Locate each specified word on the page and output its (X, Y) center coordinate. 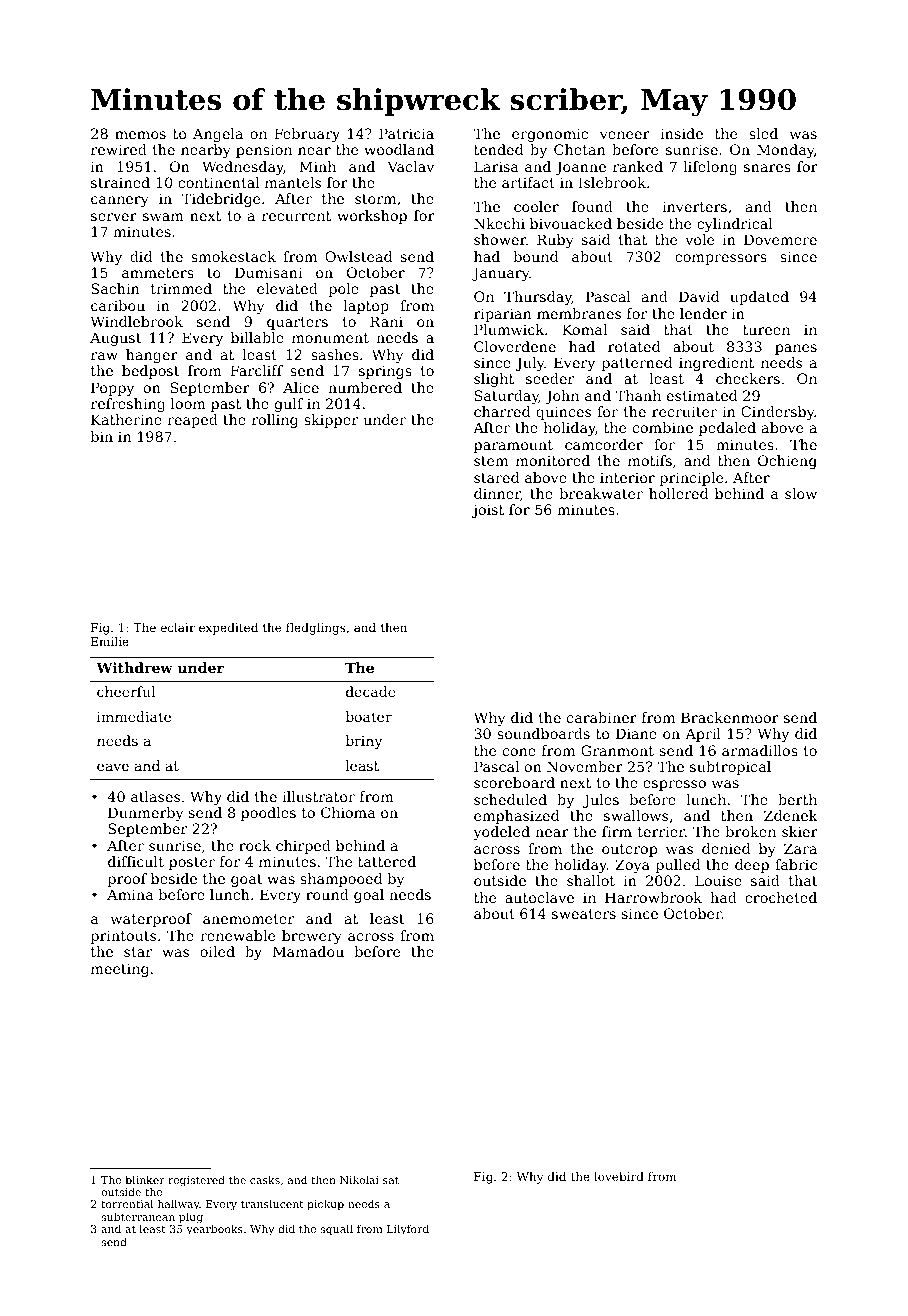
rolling (275, 421)
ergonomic (550, 135)
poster (192, 863)
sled (763, 133)
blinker (145, 1179)
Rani (386, 321)
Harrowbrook (653, 897)
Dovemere (780, 239)
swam (163, 217)
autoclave (539, 897)
